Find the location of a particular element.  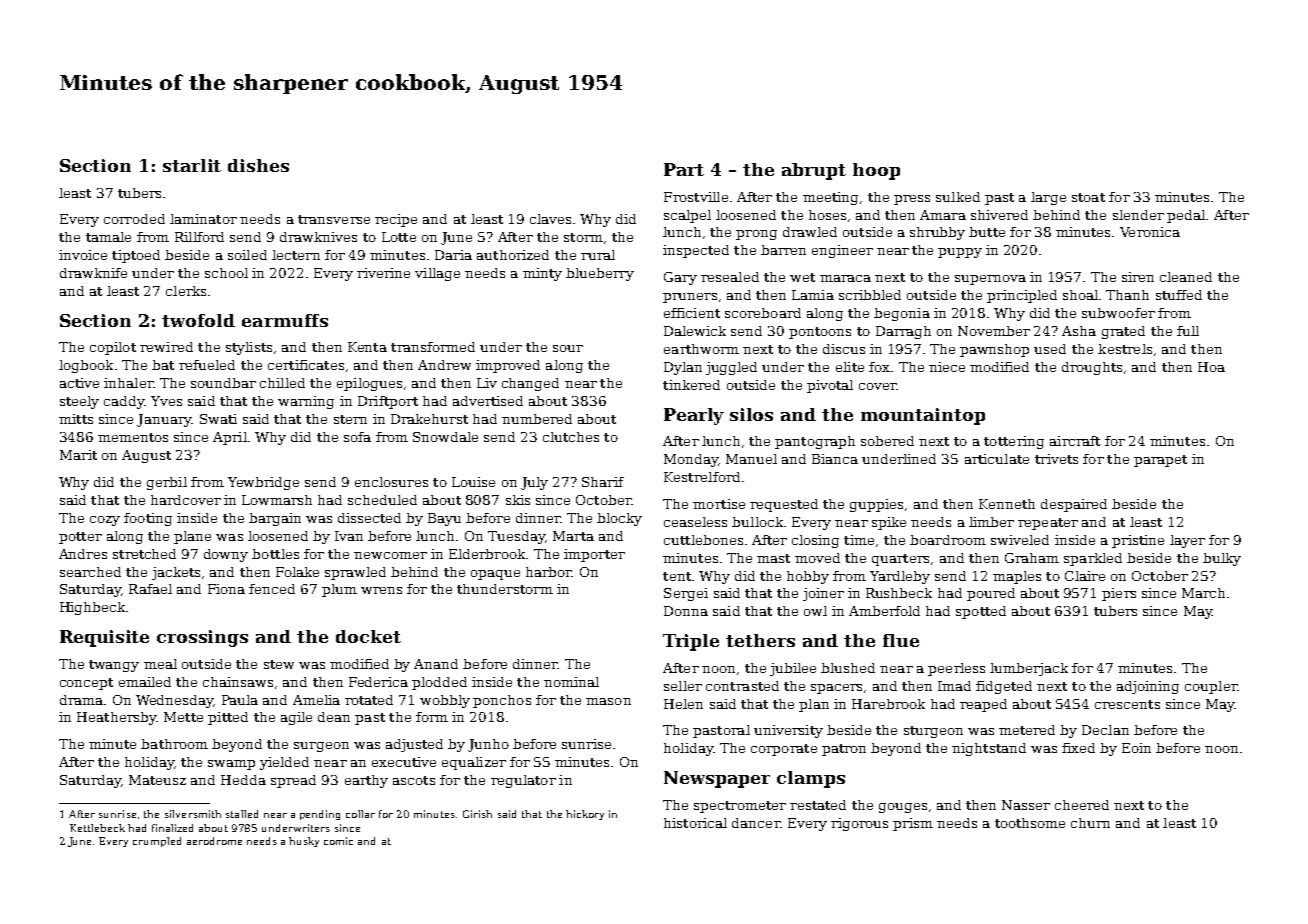

Pearly is located at coordinates (694, 416).
